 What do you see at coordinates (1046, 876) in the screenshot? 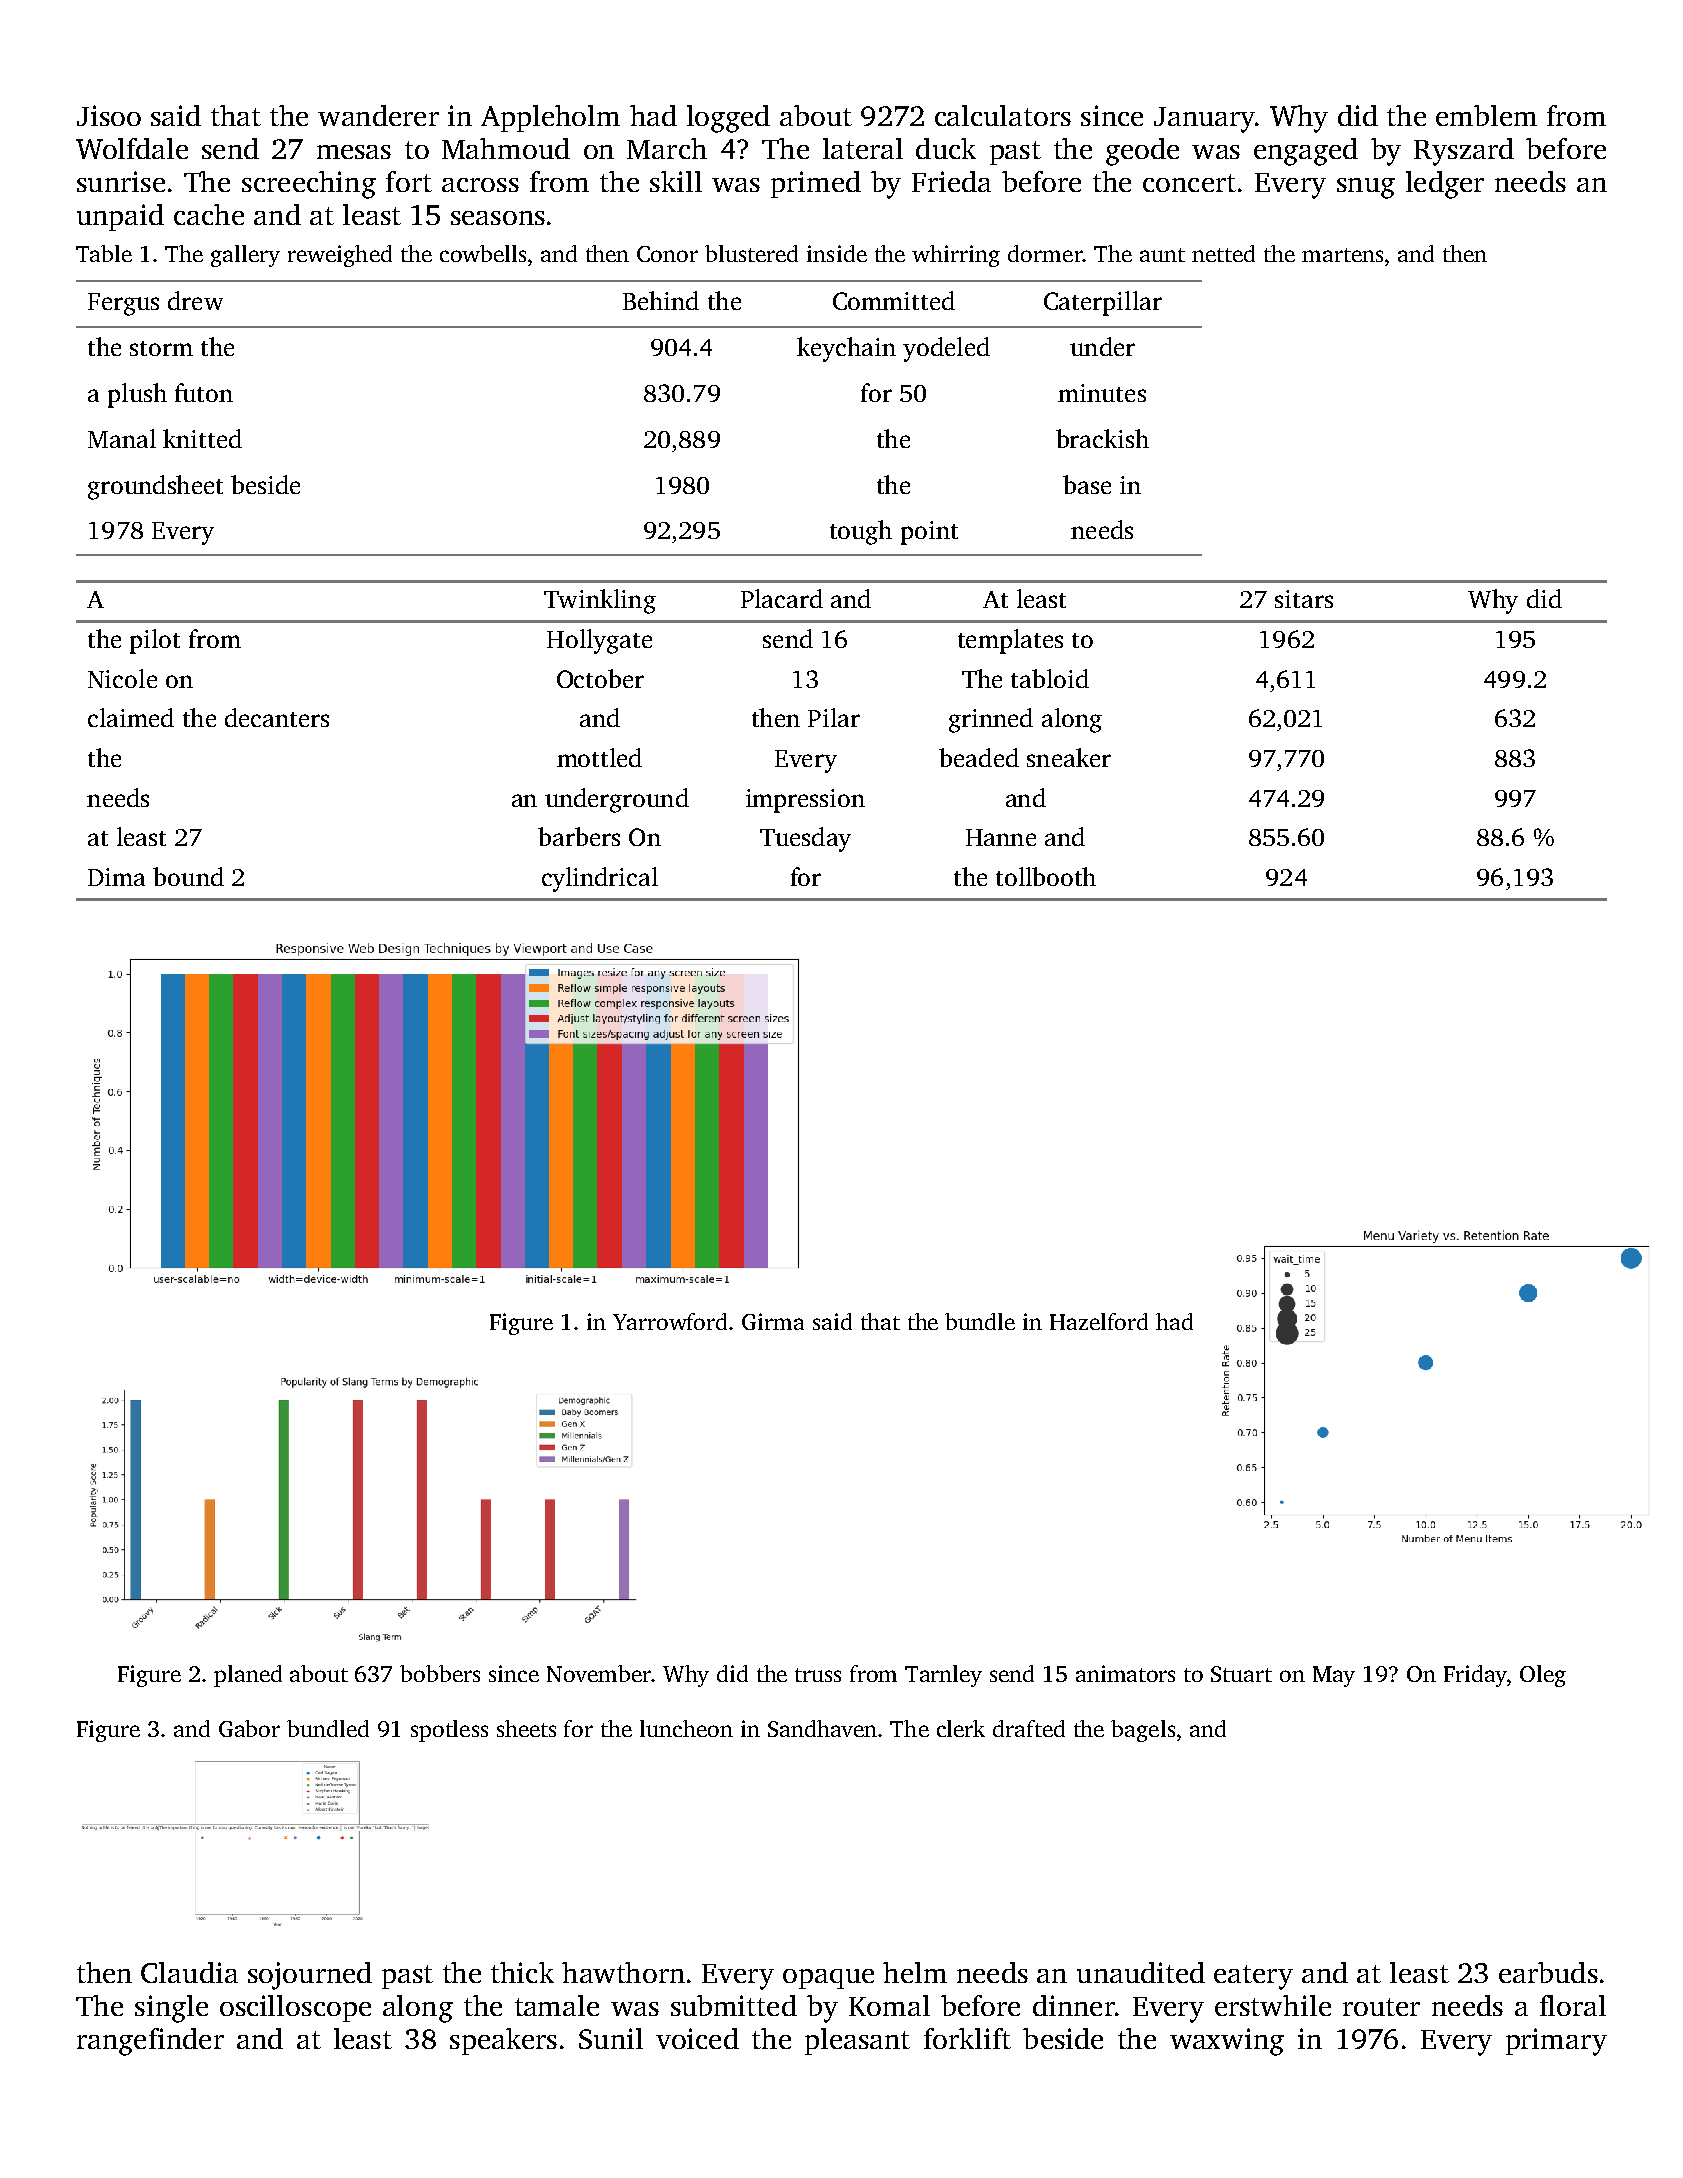
I see `tollbooth` at bounding box center [1046, 876].
